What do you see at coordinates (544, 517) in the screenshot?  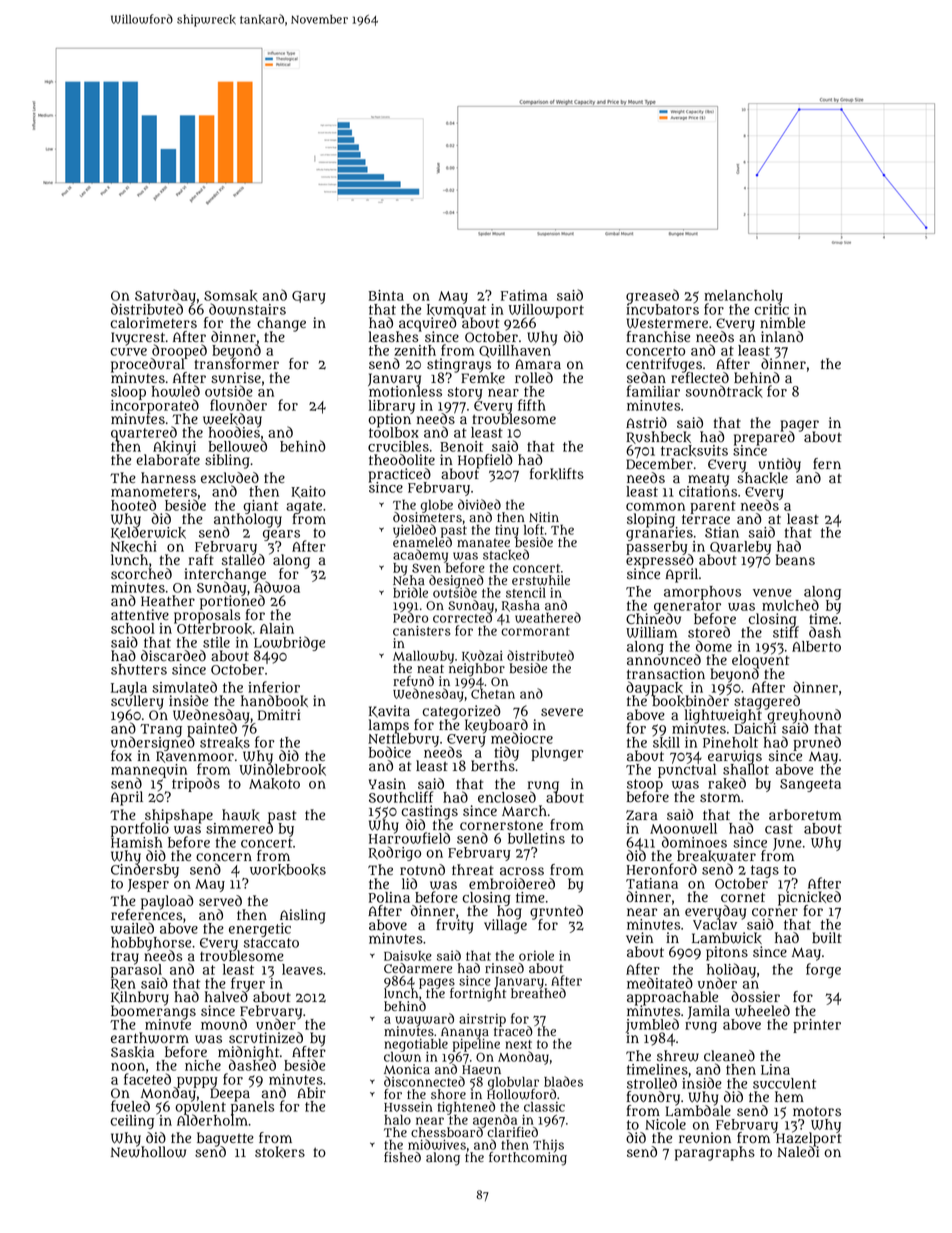 I see `Nitin` at bounding box center [544, 517].
